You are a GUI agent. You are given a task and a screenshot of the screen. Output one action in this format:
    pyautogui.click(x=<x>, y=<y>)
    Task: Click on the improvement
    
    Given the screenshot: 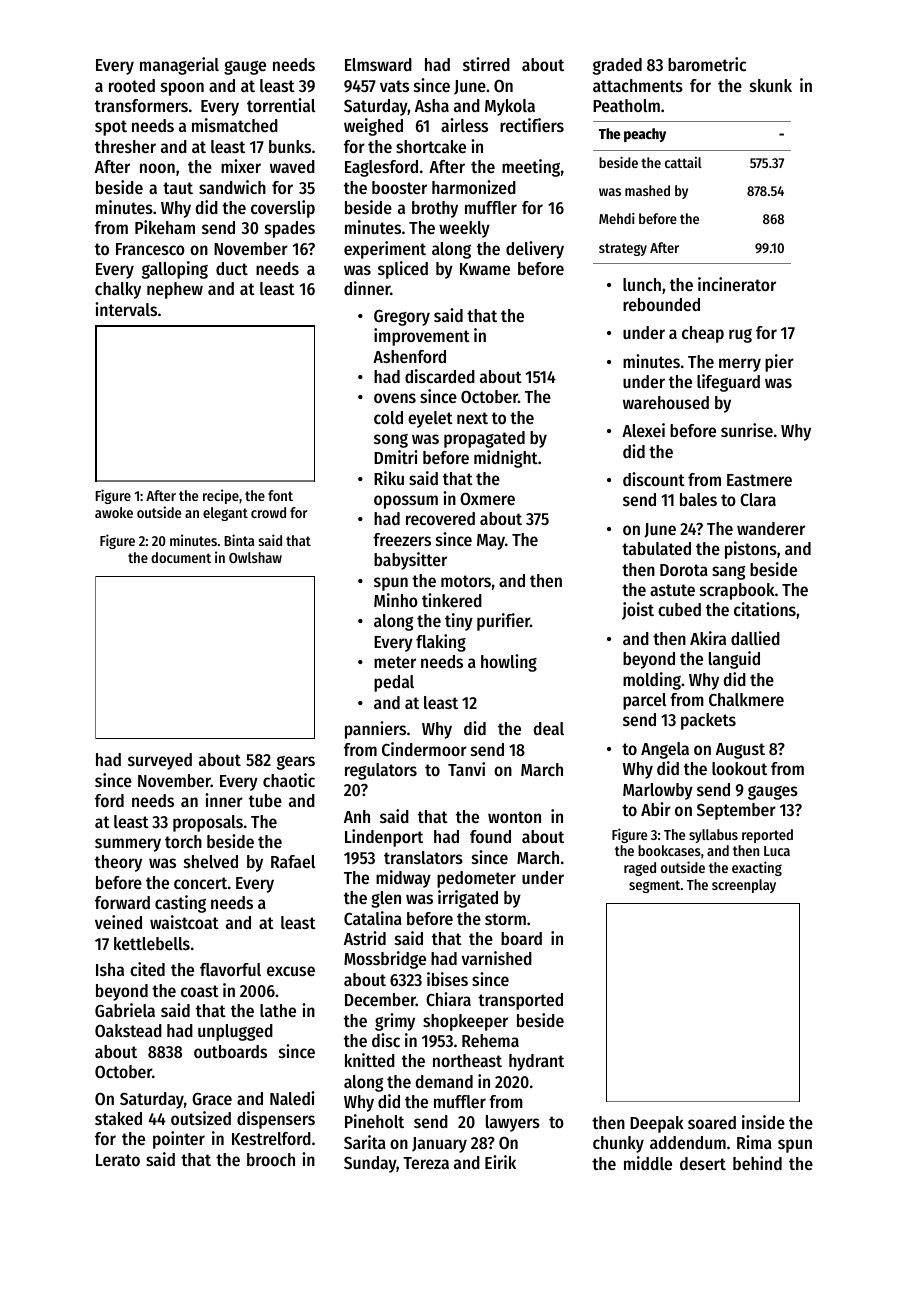 What is the action you would take?
    pyautogui.click(x=422, y=337)
